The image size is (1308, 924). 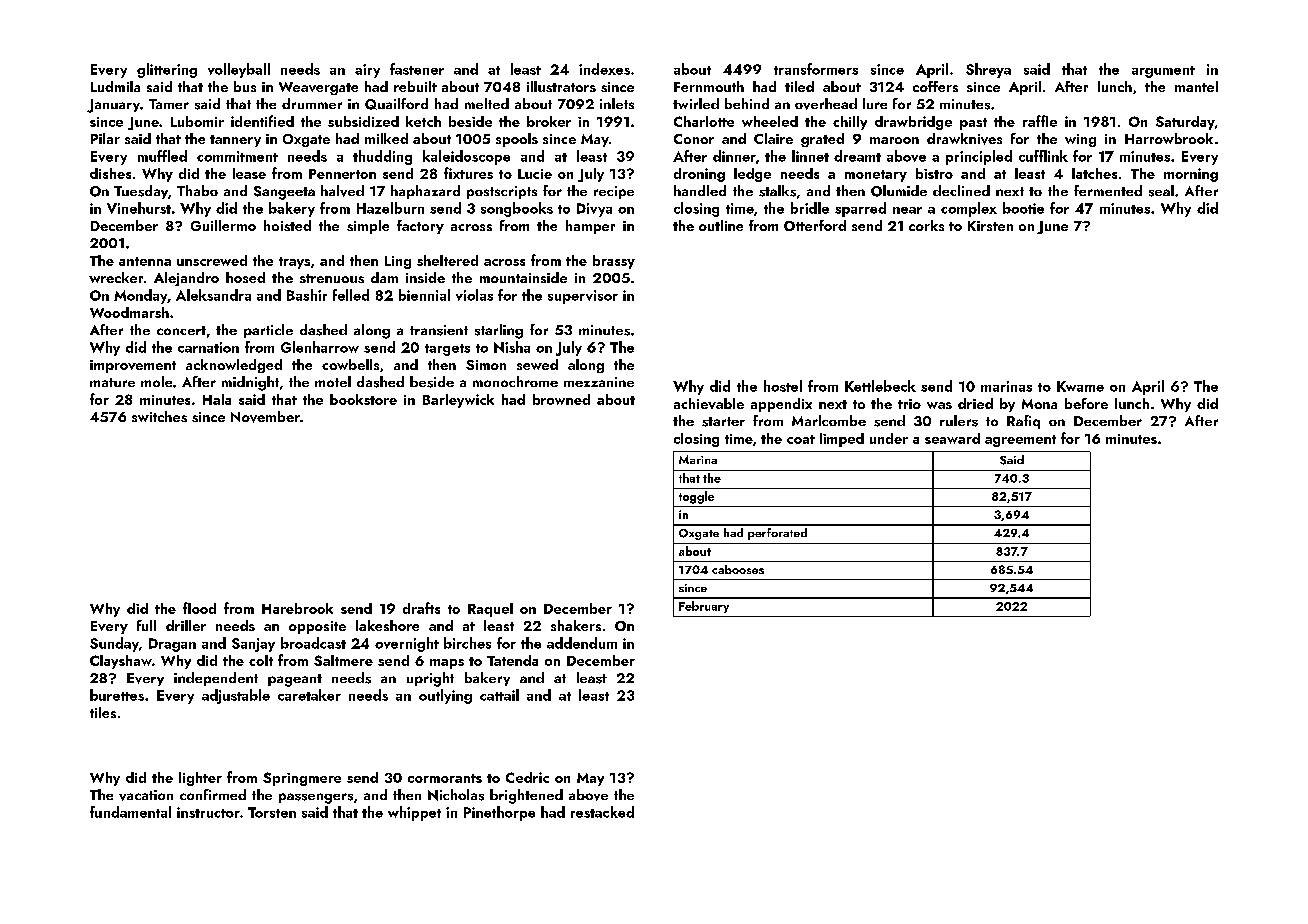 What do you see at coordinates (1080, 140) in the image?
I see `wing` at bounding box center [1080, 140].
